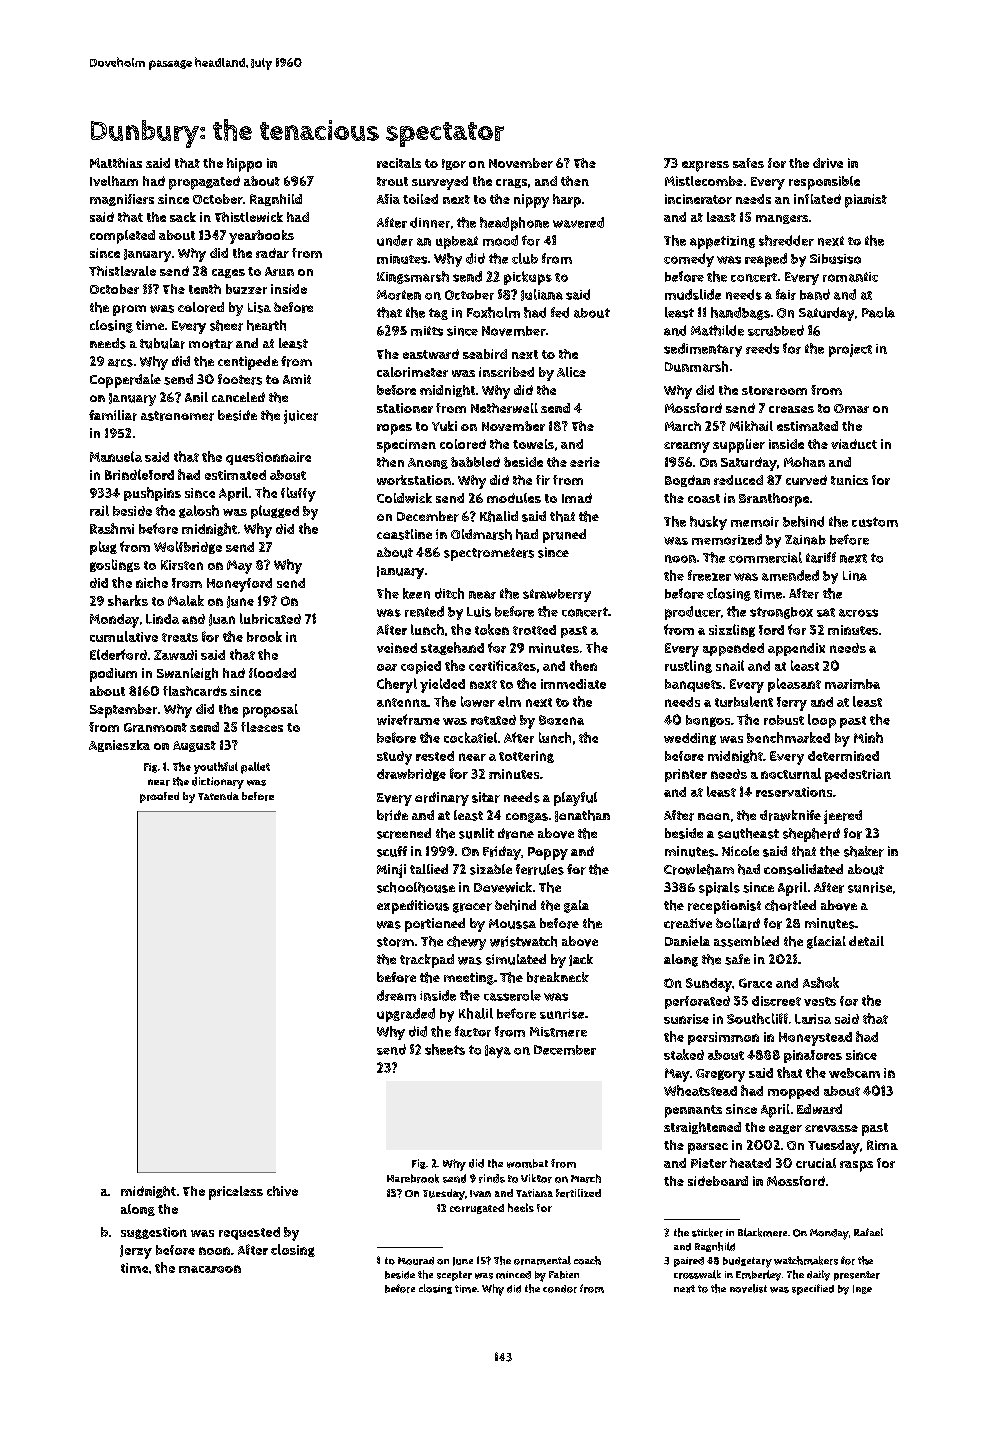  What do you see at coordinates (850, 350) in the image?
I see `project` at bounding box center [850, 350].
